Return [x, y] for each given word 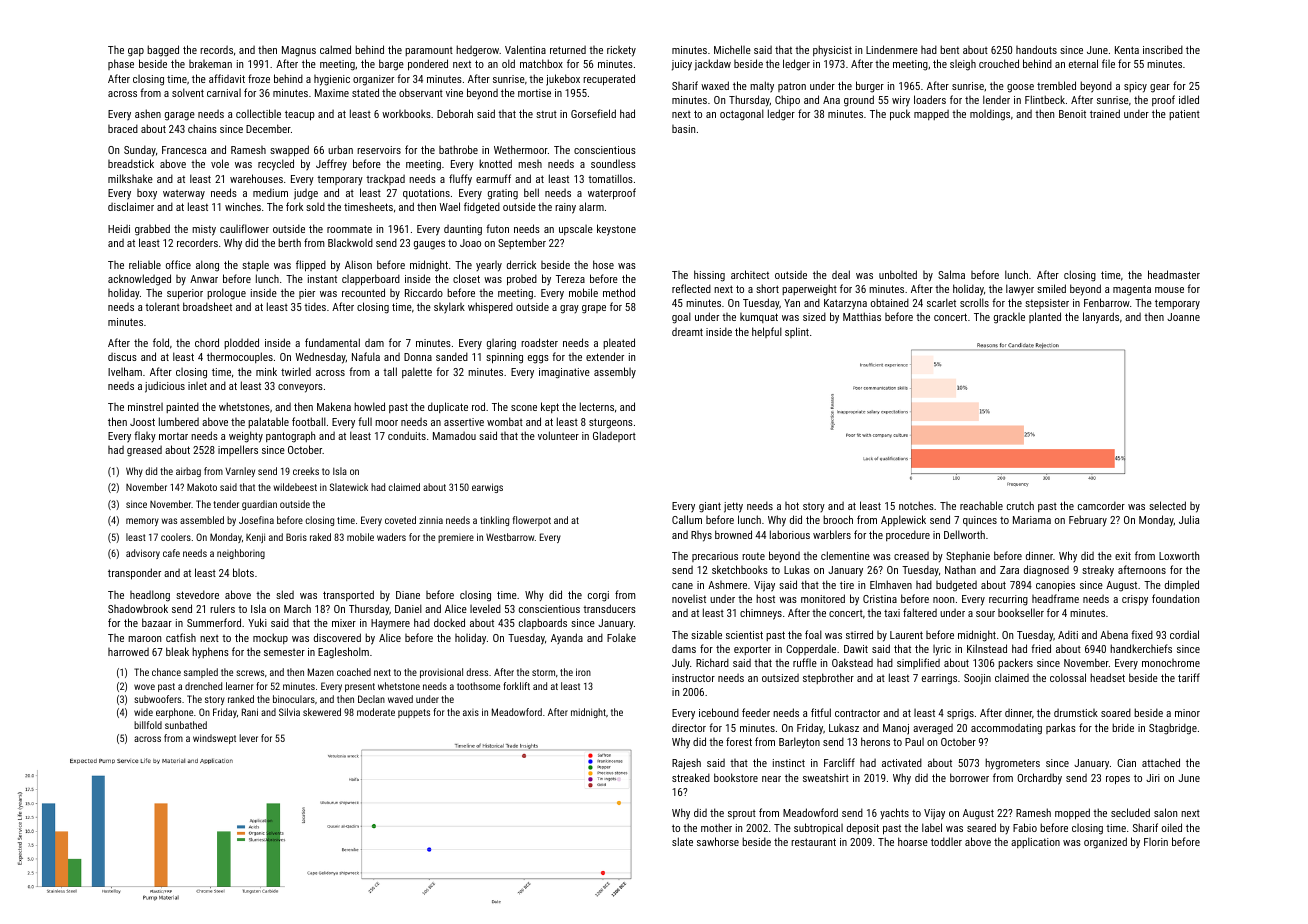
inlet [197, 386]
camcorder [1101, 505]
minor [1187, 713]
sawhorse [718, 841]
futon [497, 228]
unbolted [898, 274]
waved [400, 699]
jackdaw [713, 65]
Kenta [1127, 50]
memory [142, 522]
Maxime [332, 93]
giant [710, 507]
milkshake [130, 178]
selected [1167, 505]
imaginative [564, 373]
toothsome [478, 686]
